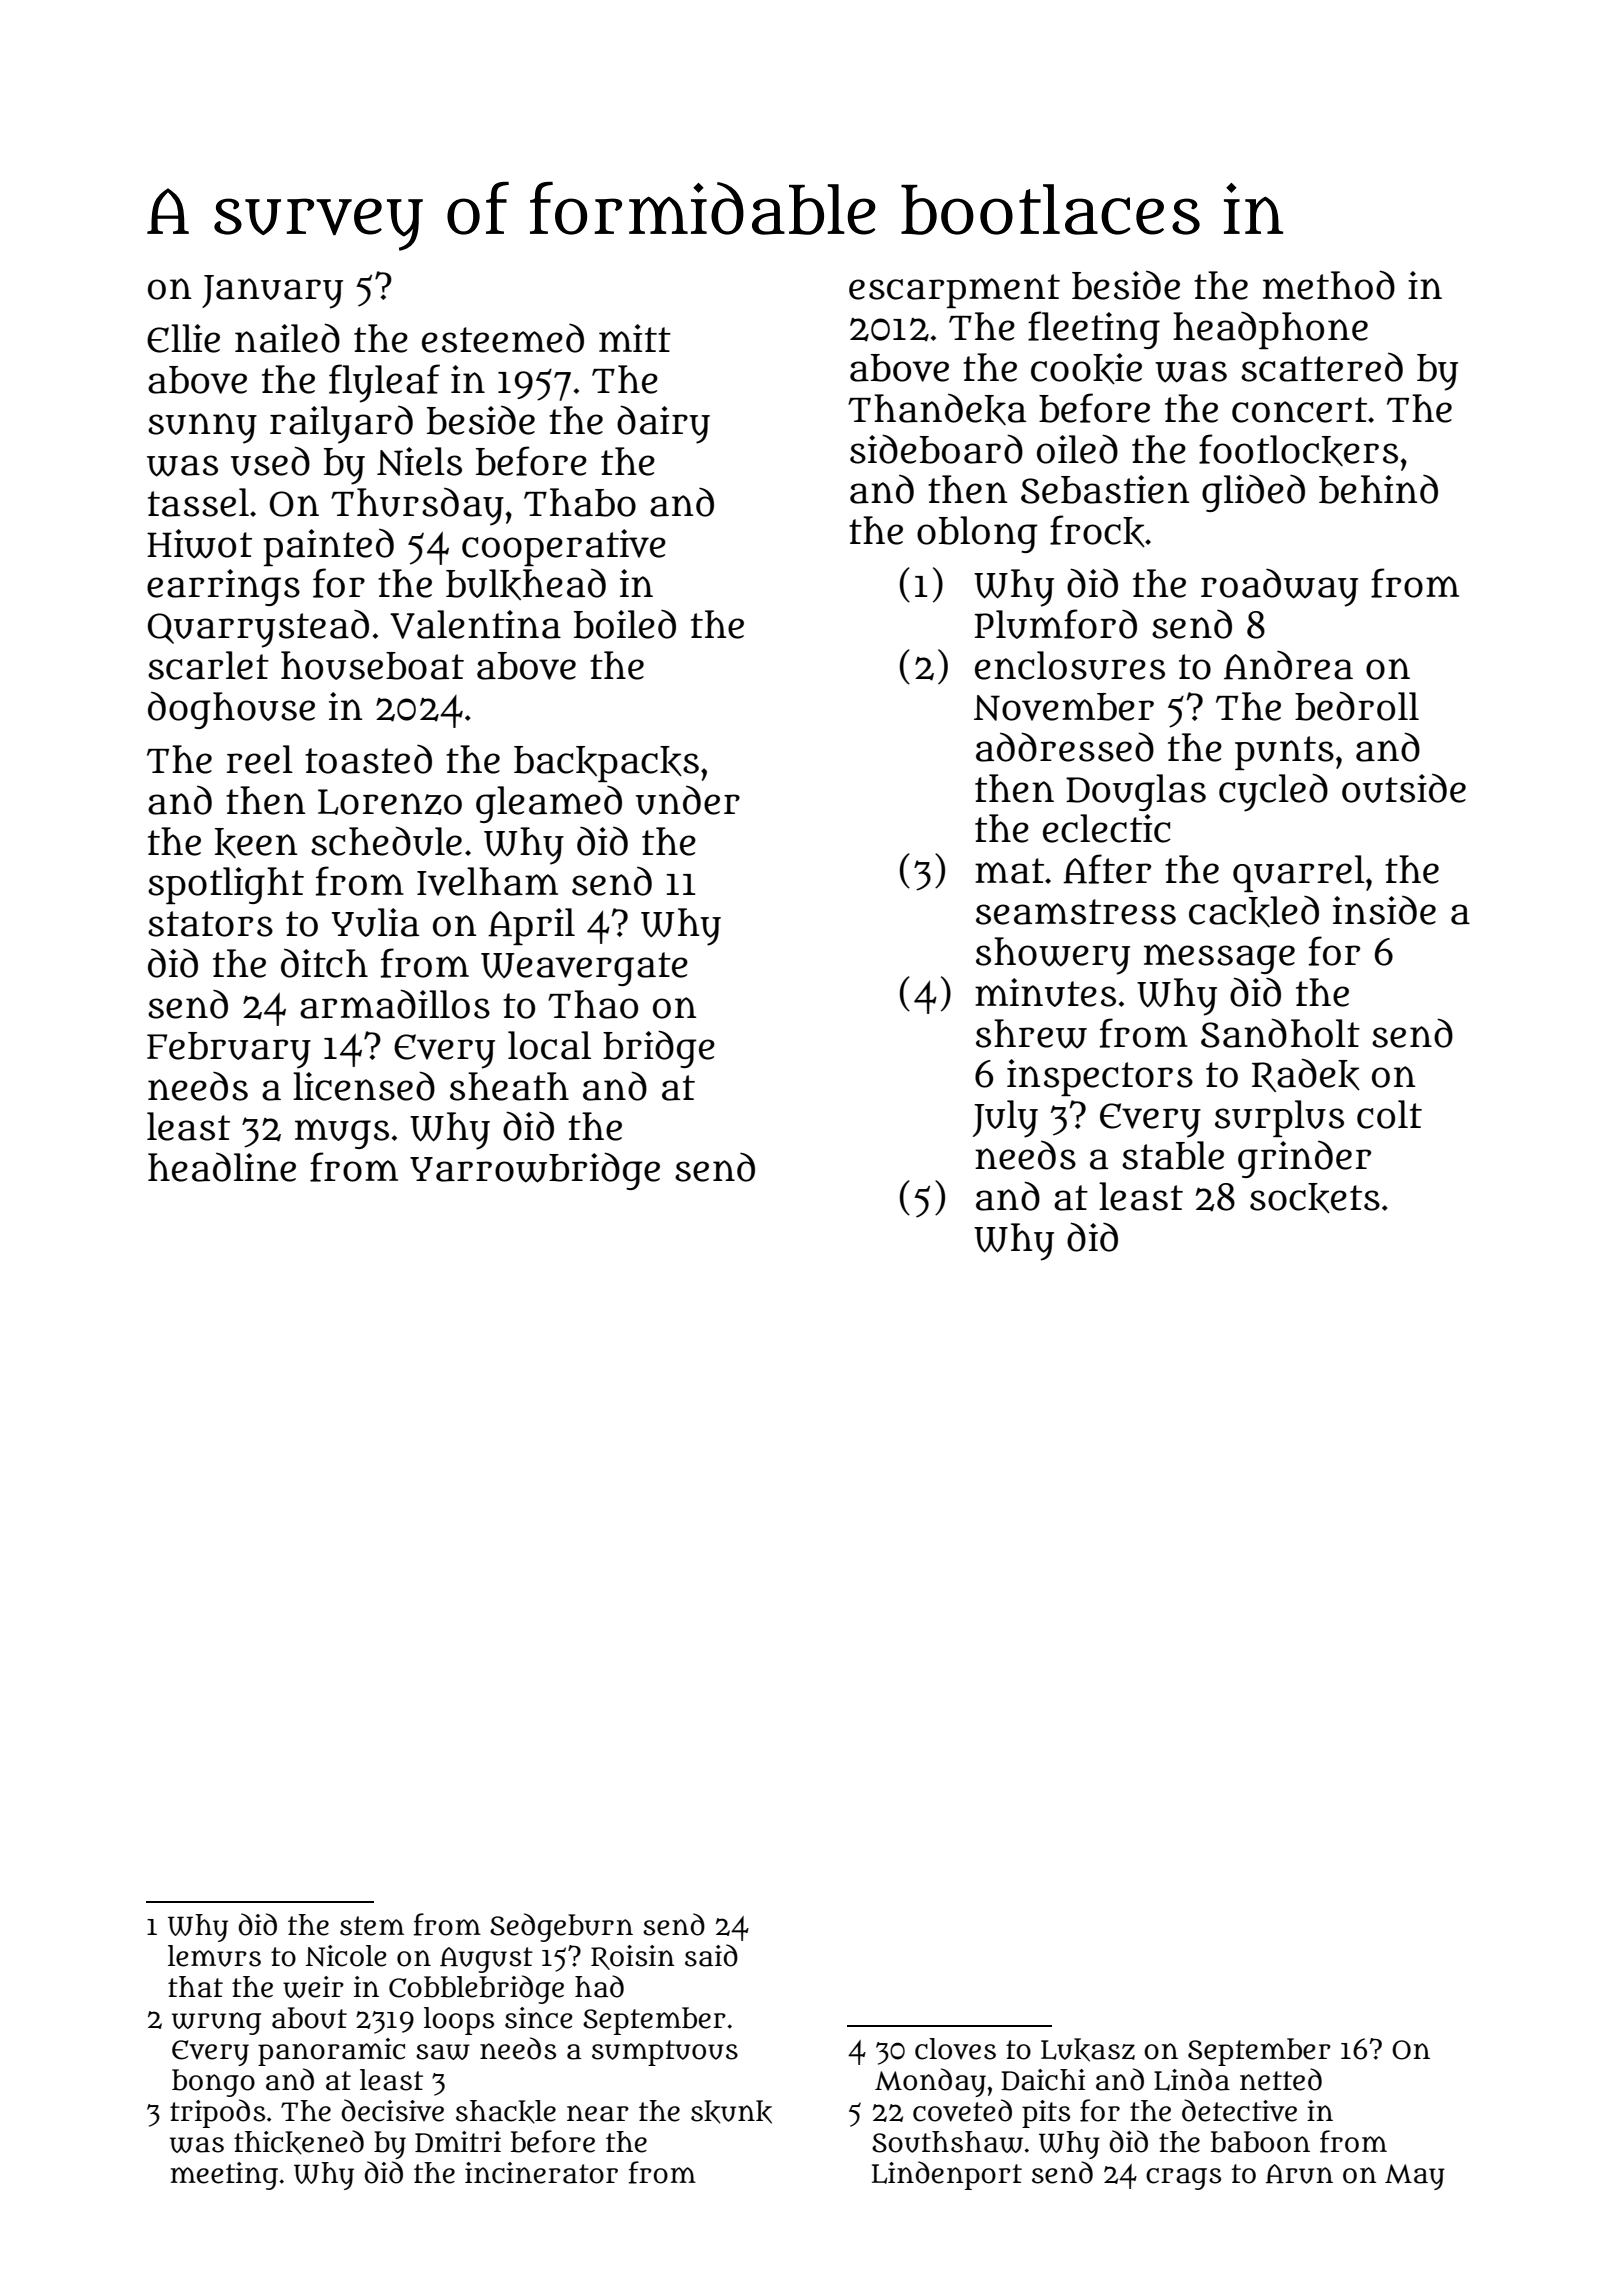 The height and width of the document is (2292, 1620). Describe the element at coordinates (272, 292) in the document. I see `January` at that location.
